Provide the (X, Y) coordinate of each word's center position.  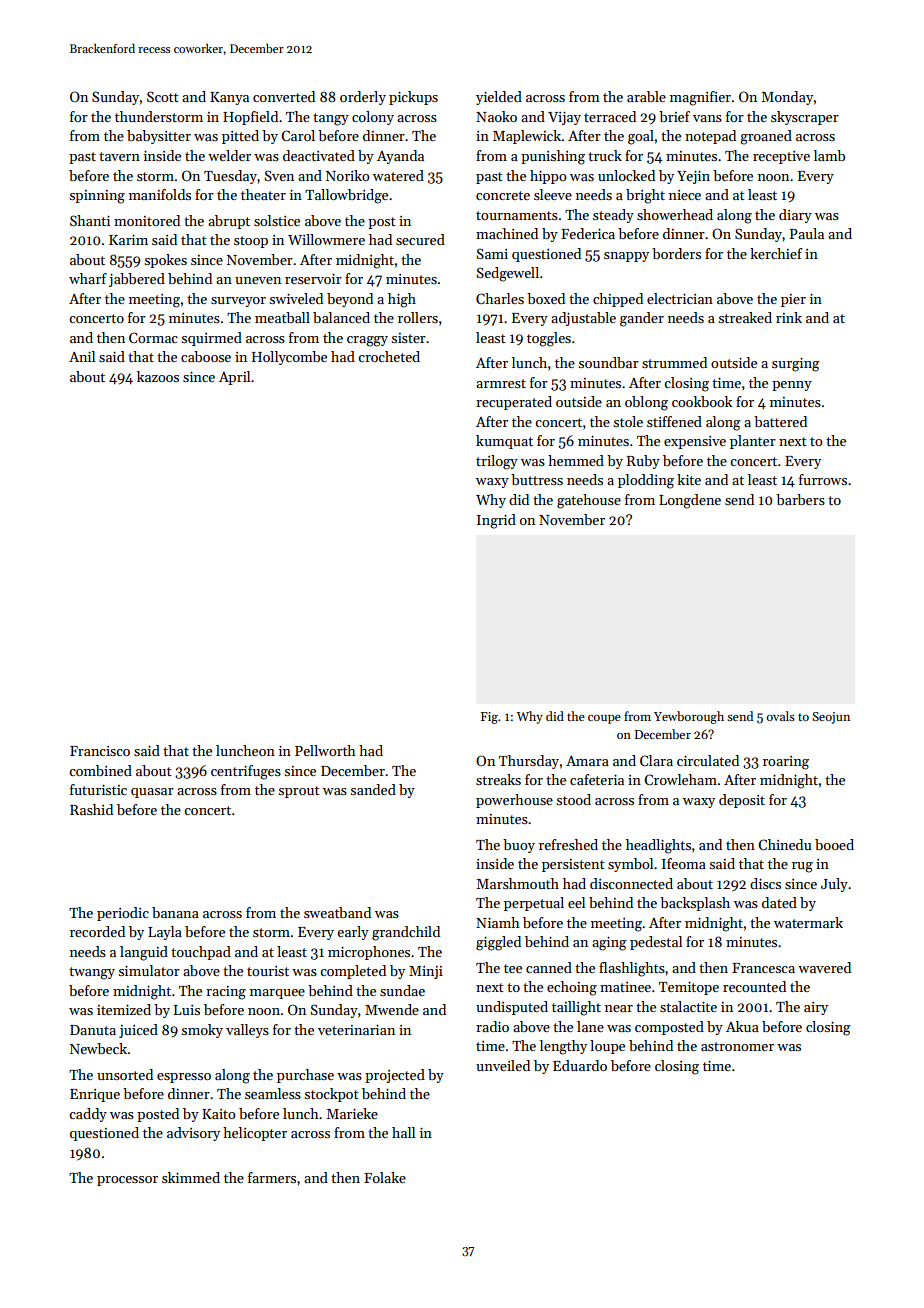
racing (226, 993)
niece (685, 195)
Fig (489, 718)
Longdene (690, 501)
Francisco (100, 751)
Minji (426, 972)
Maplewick (527, 137)
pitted (240, 137)
